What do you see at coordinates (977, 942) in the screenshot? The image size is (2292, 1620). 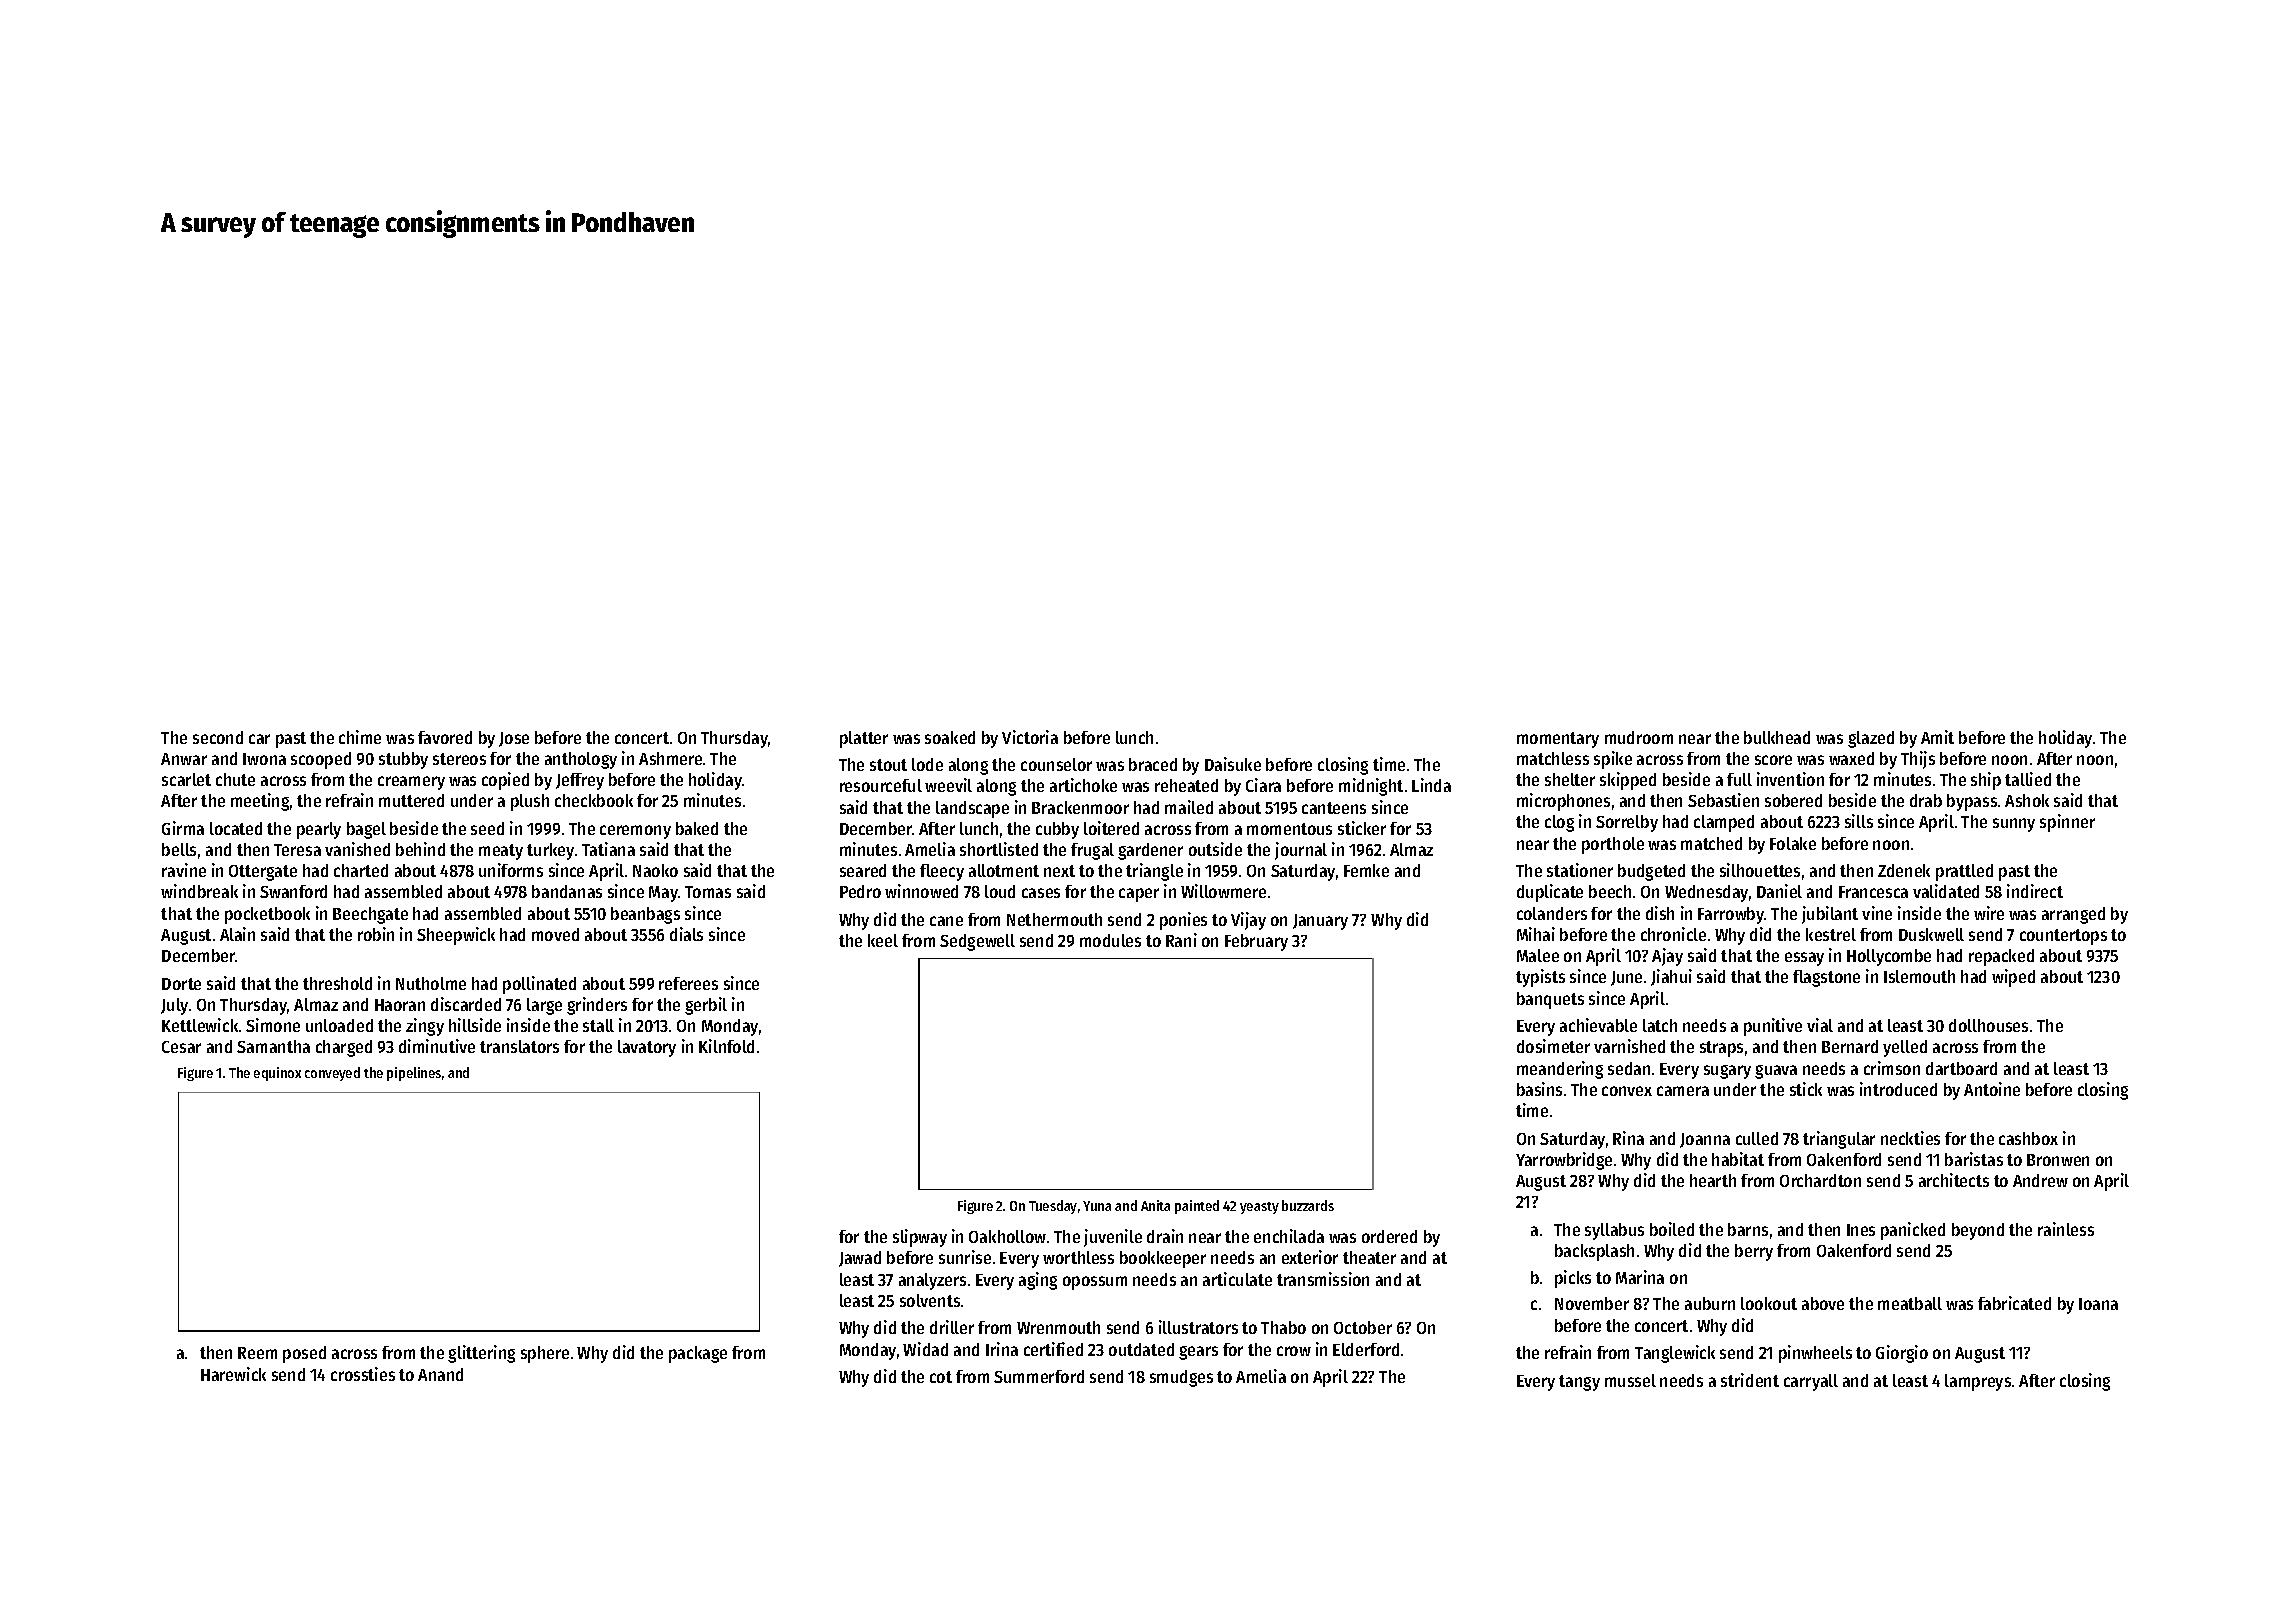 I see `Sedgewell` at bounding box center [977, 942].
